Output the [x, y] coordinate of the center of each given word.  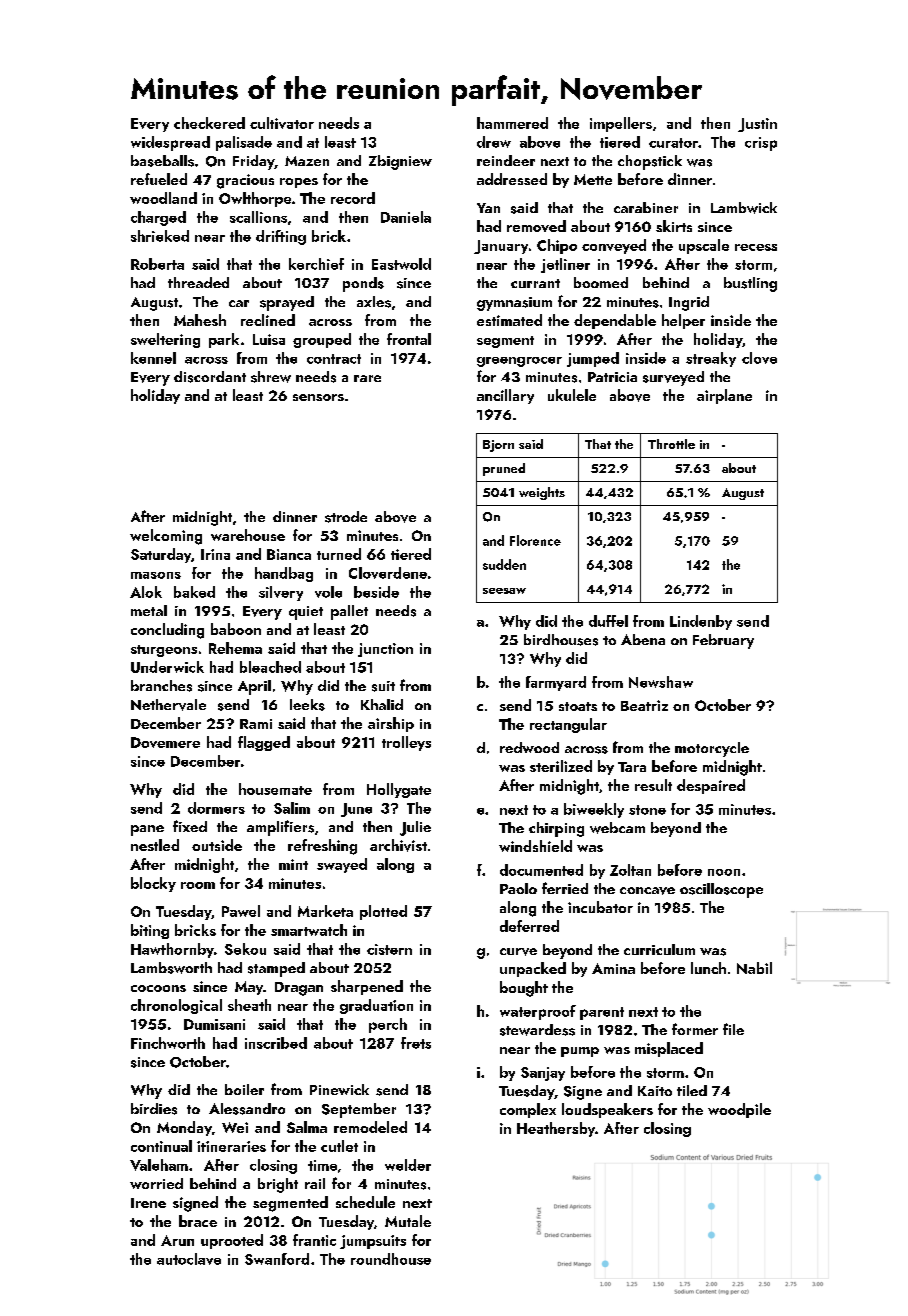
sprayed [287, 303]
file [733, 1029]
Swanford [277, 1259]
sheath [249, 1005]
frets [416, 1043]
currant [535, 283]
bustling [750, 284]
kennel [153, 358]
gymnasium [514, 304]
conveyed [614, 246]
